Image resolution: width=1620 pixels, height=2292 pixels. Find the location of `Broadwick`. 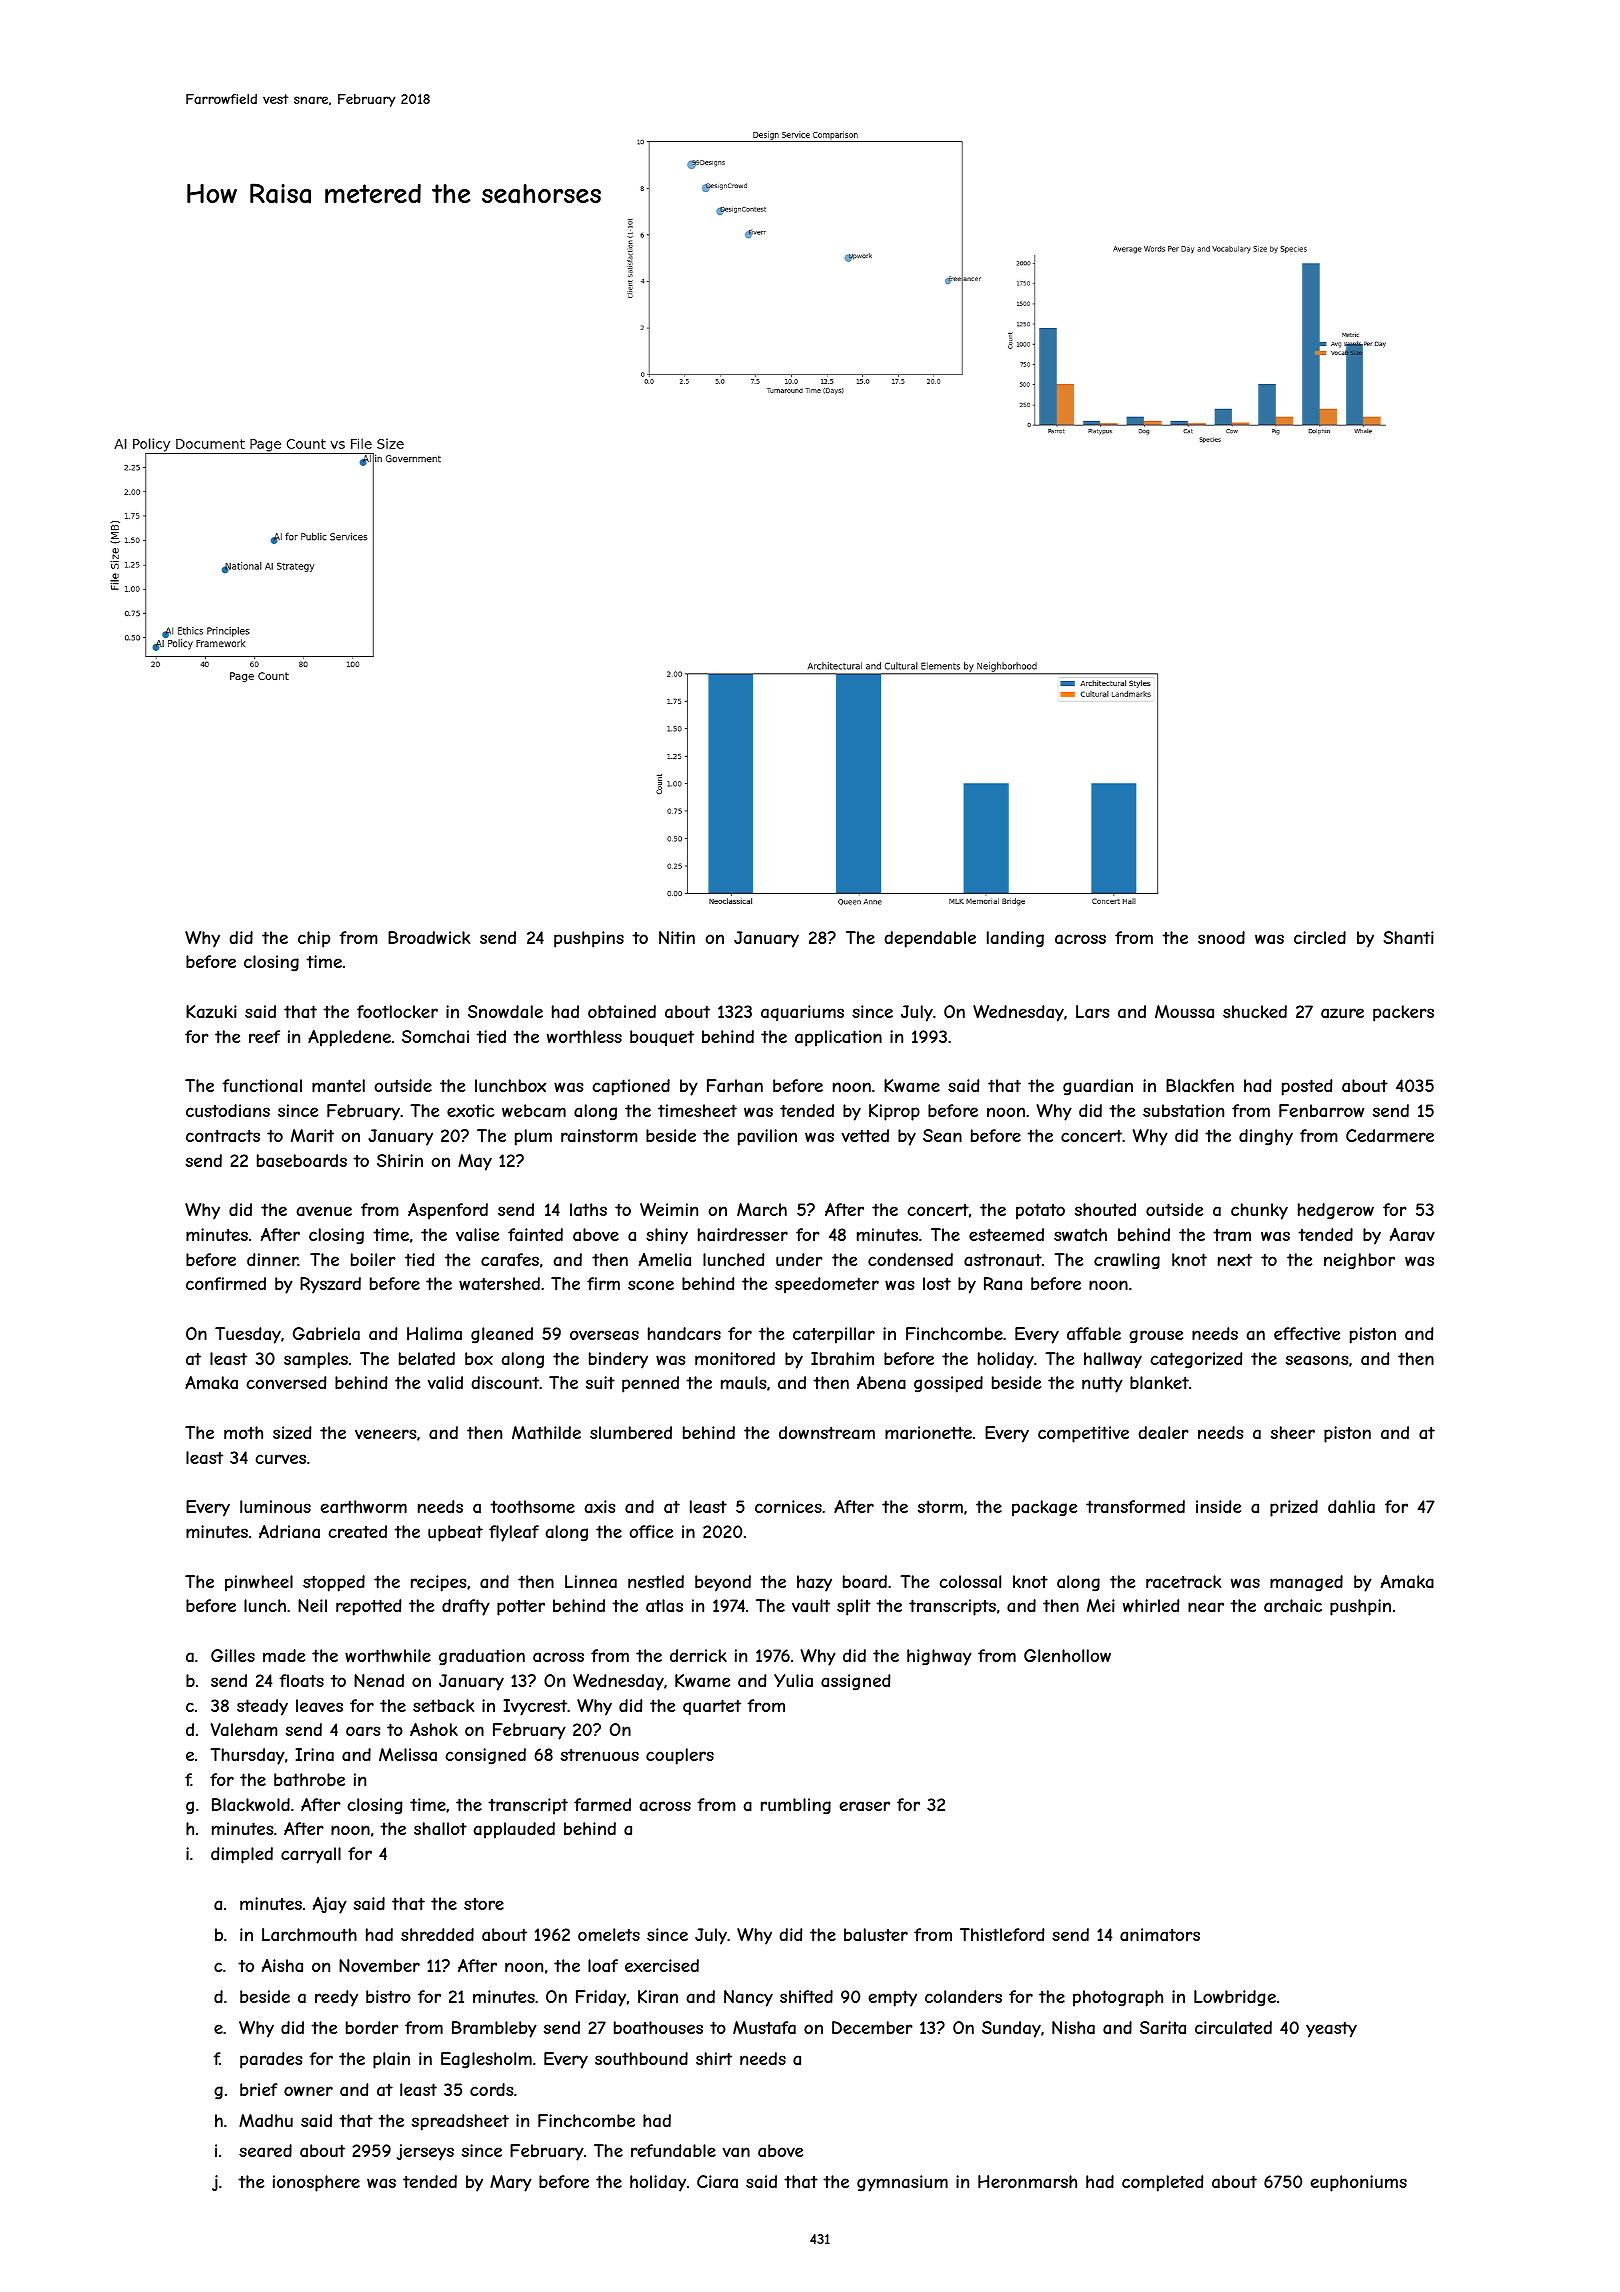

Broadwick is located at coordinates (429, 937).
